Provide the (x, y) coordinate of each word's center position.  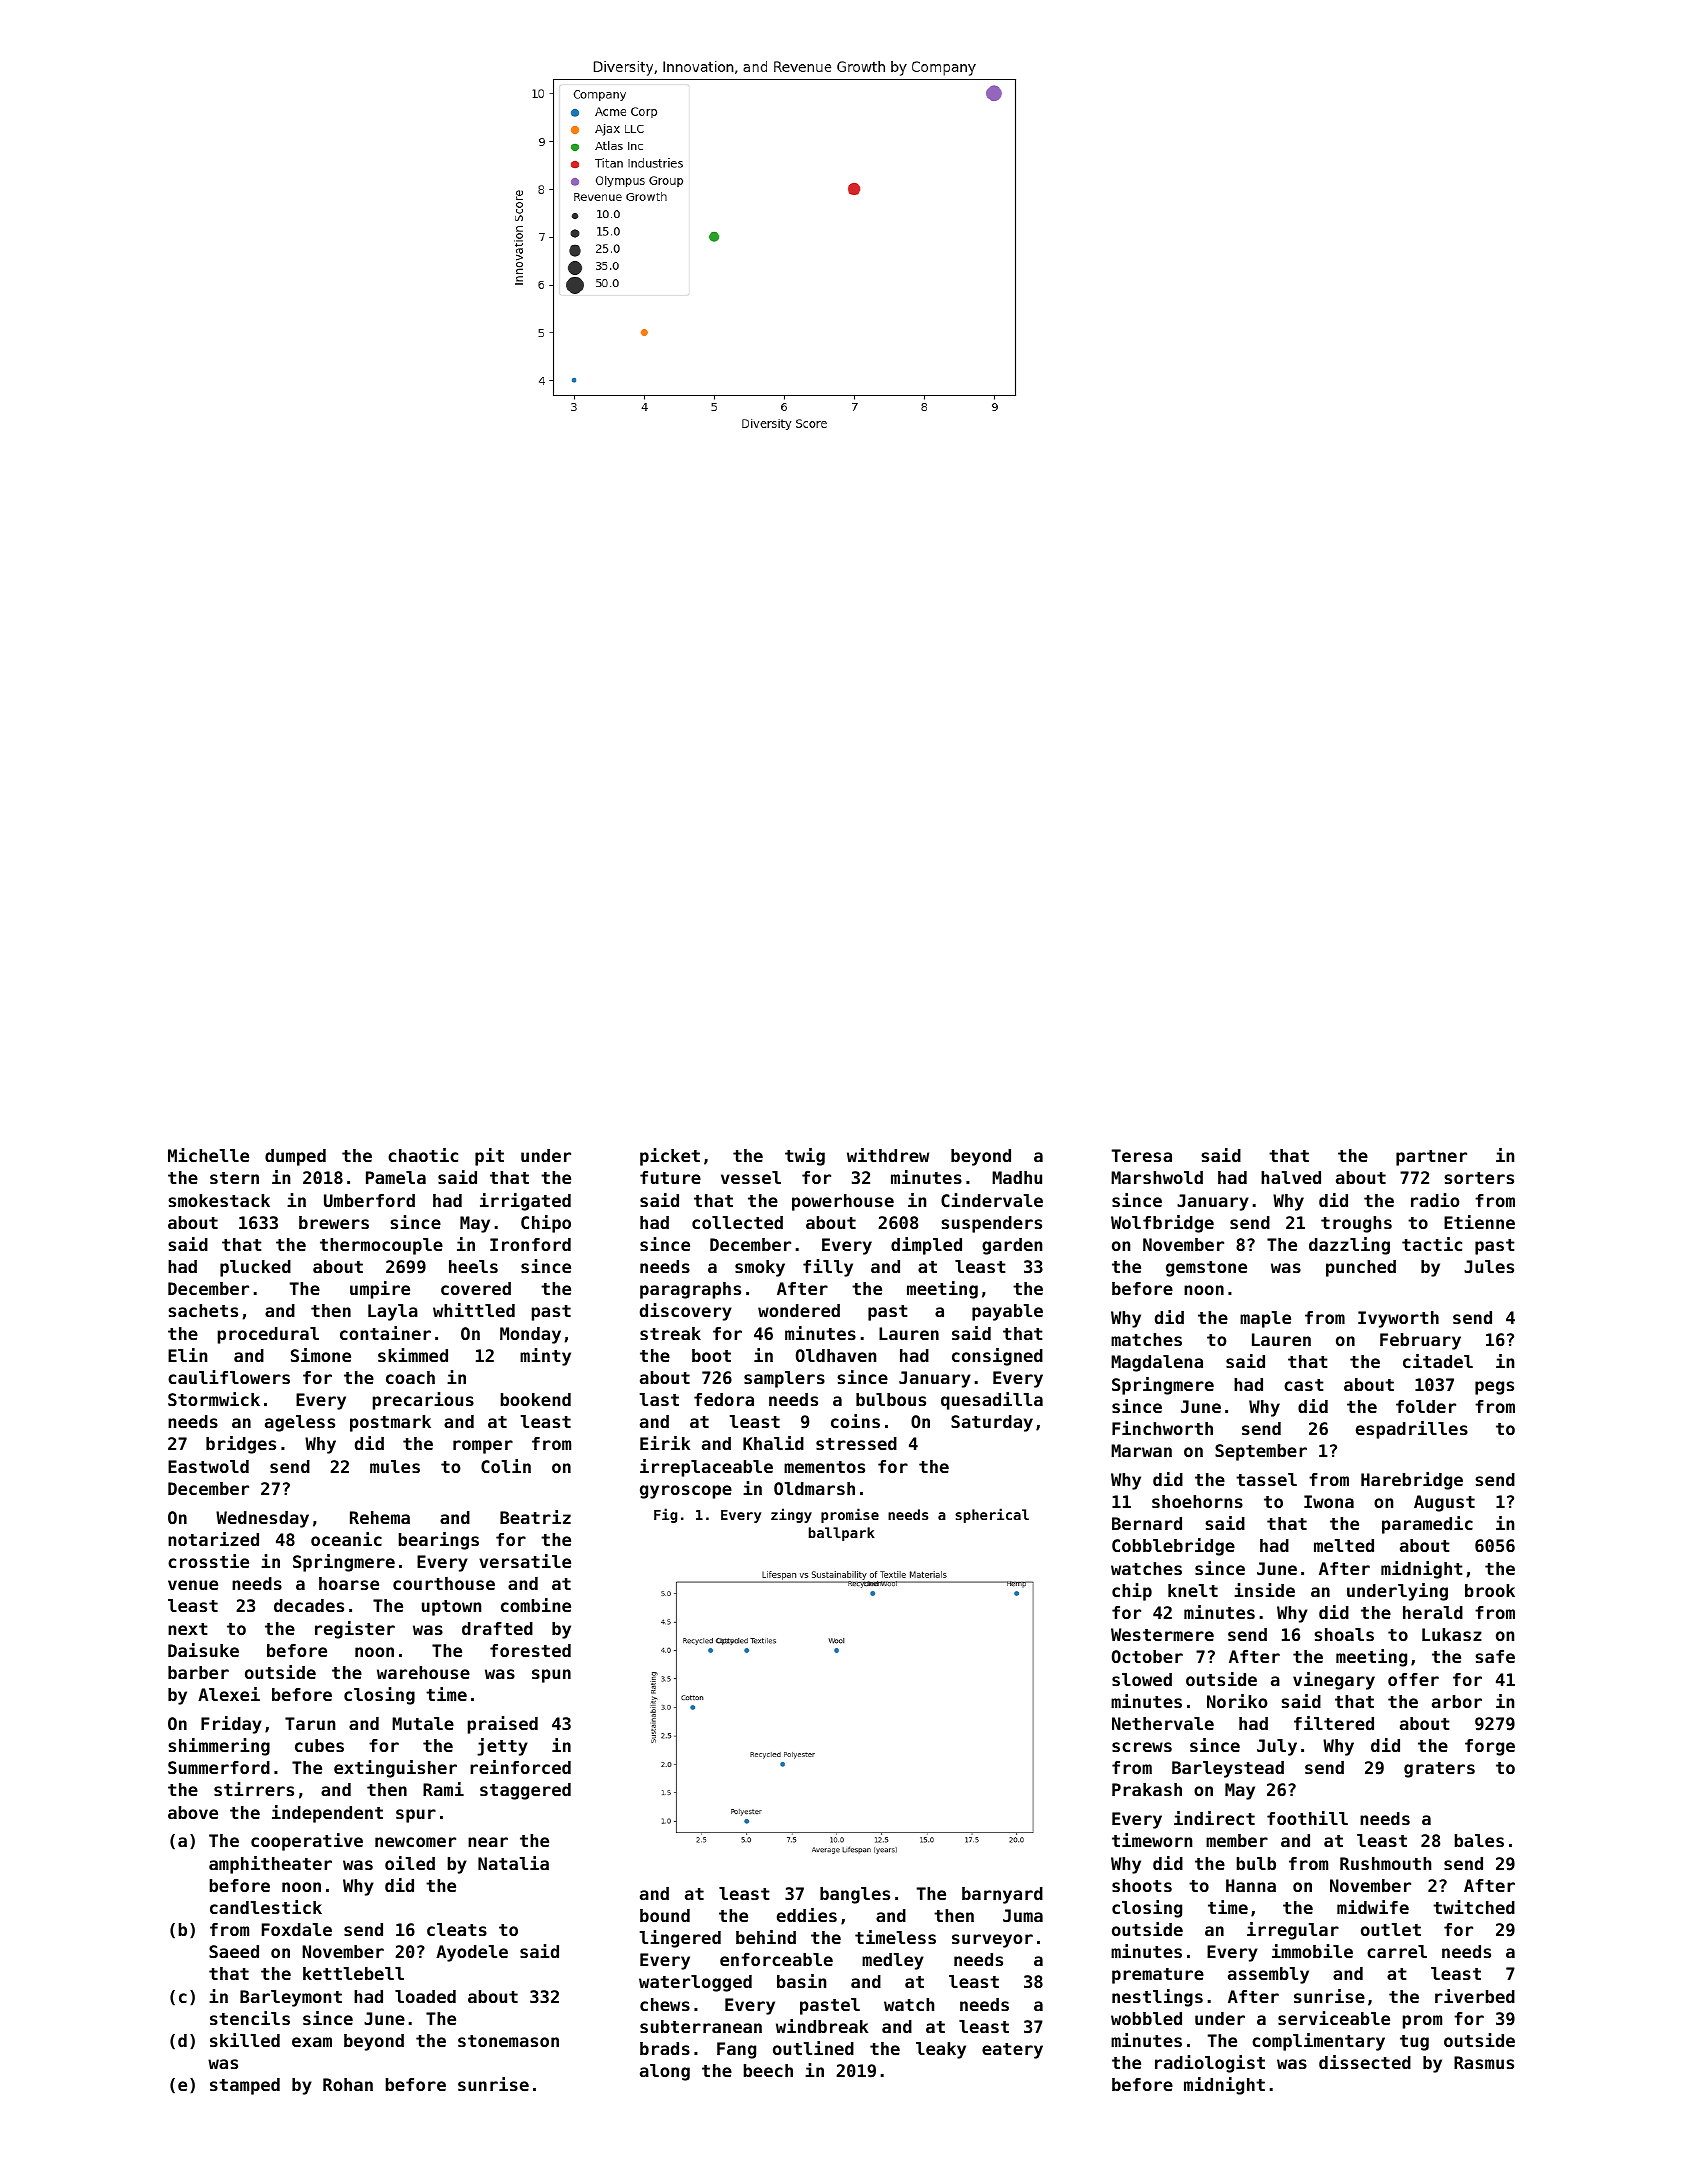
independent (327, 1814)
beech (768, 2070)
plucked (255, 1268)
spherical (992, 1515)
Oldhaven (836, 1355)
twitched (1474, 1907)
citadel (1438, 1361)
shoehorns (1197, 1501)
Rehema (380, 1517)
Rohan (348, 2084)
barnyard (1002, 1895)
